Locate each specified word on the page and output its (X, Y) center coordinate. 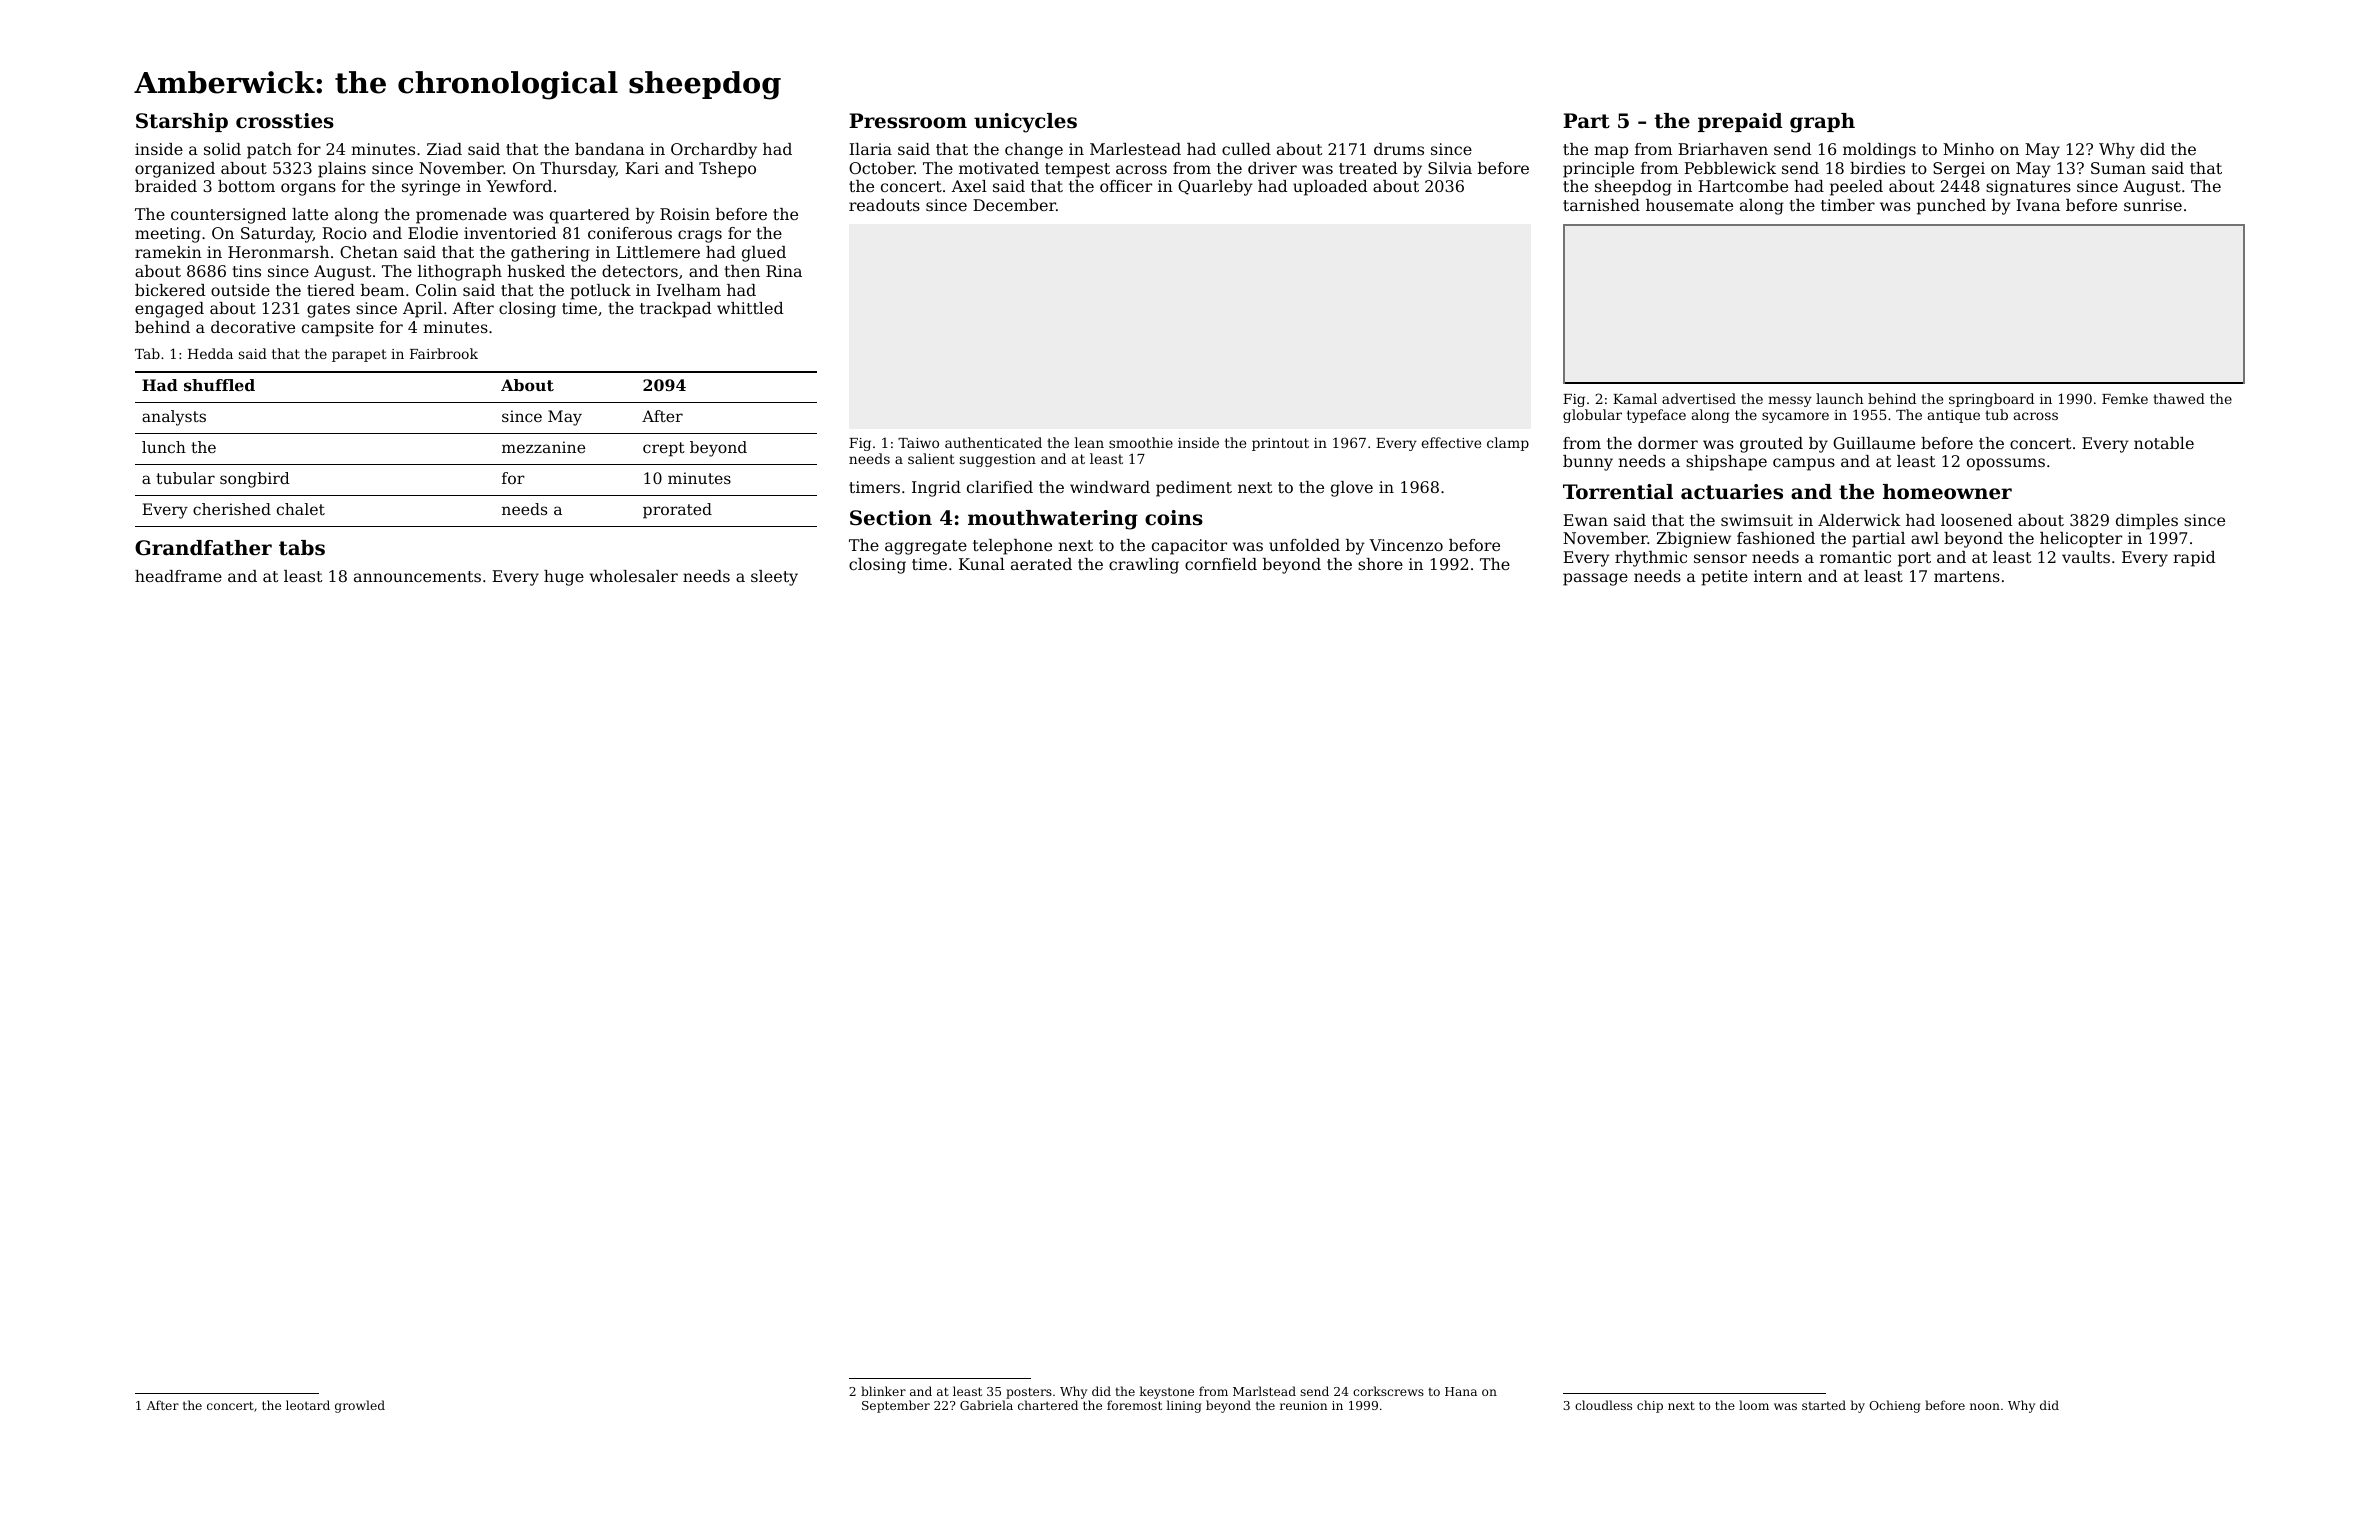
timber (1848, 205)
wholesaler (634, 576)
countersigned (229, 216)
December (1014, 205)
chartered (1048, 1405)
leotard (308, 1405)
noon (1985, 1406)
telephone (1012, 547)
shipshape (1726, 463)
